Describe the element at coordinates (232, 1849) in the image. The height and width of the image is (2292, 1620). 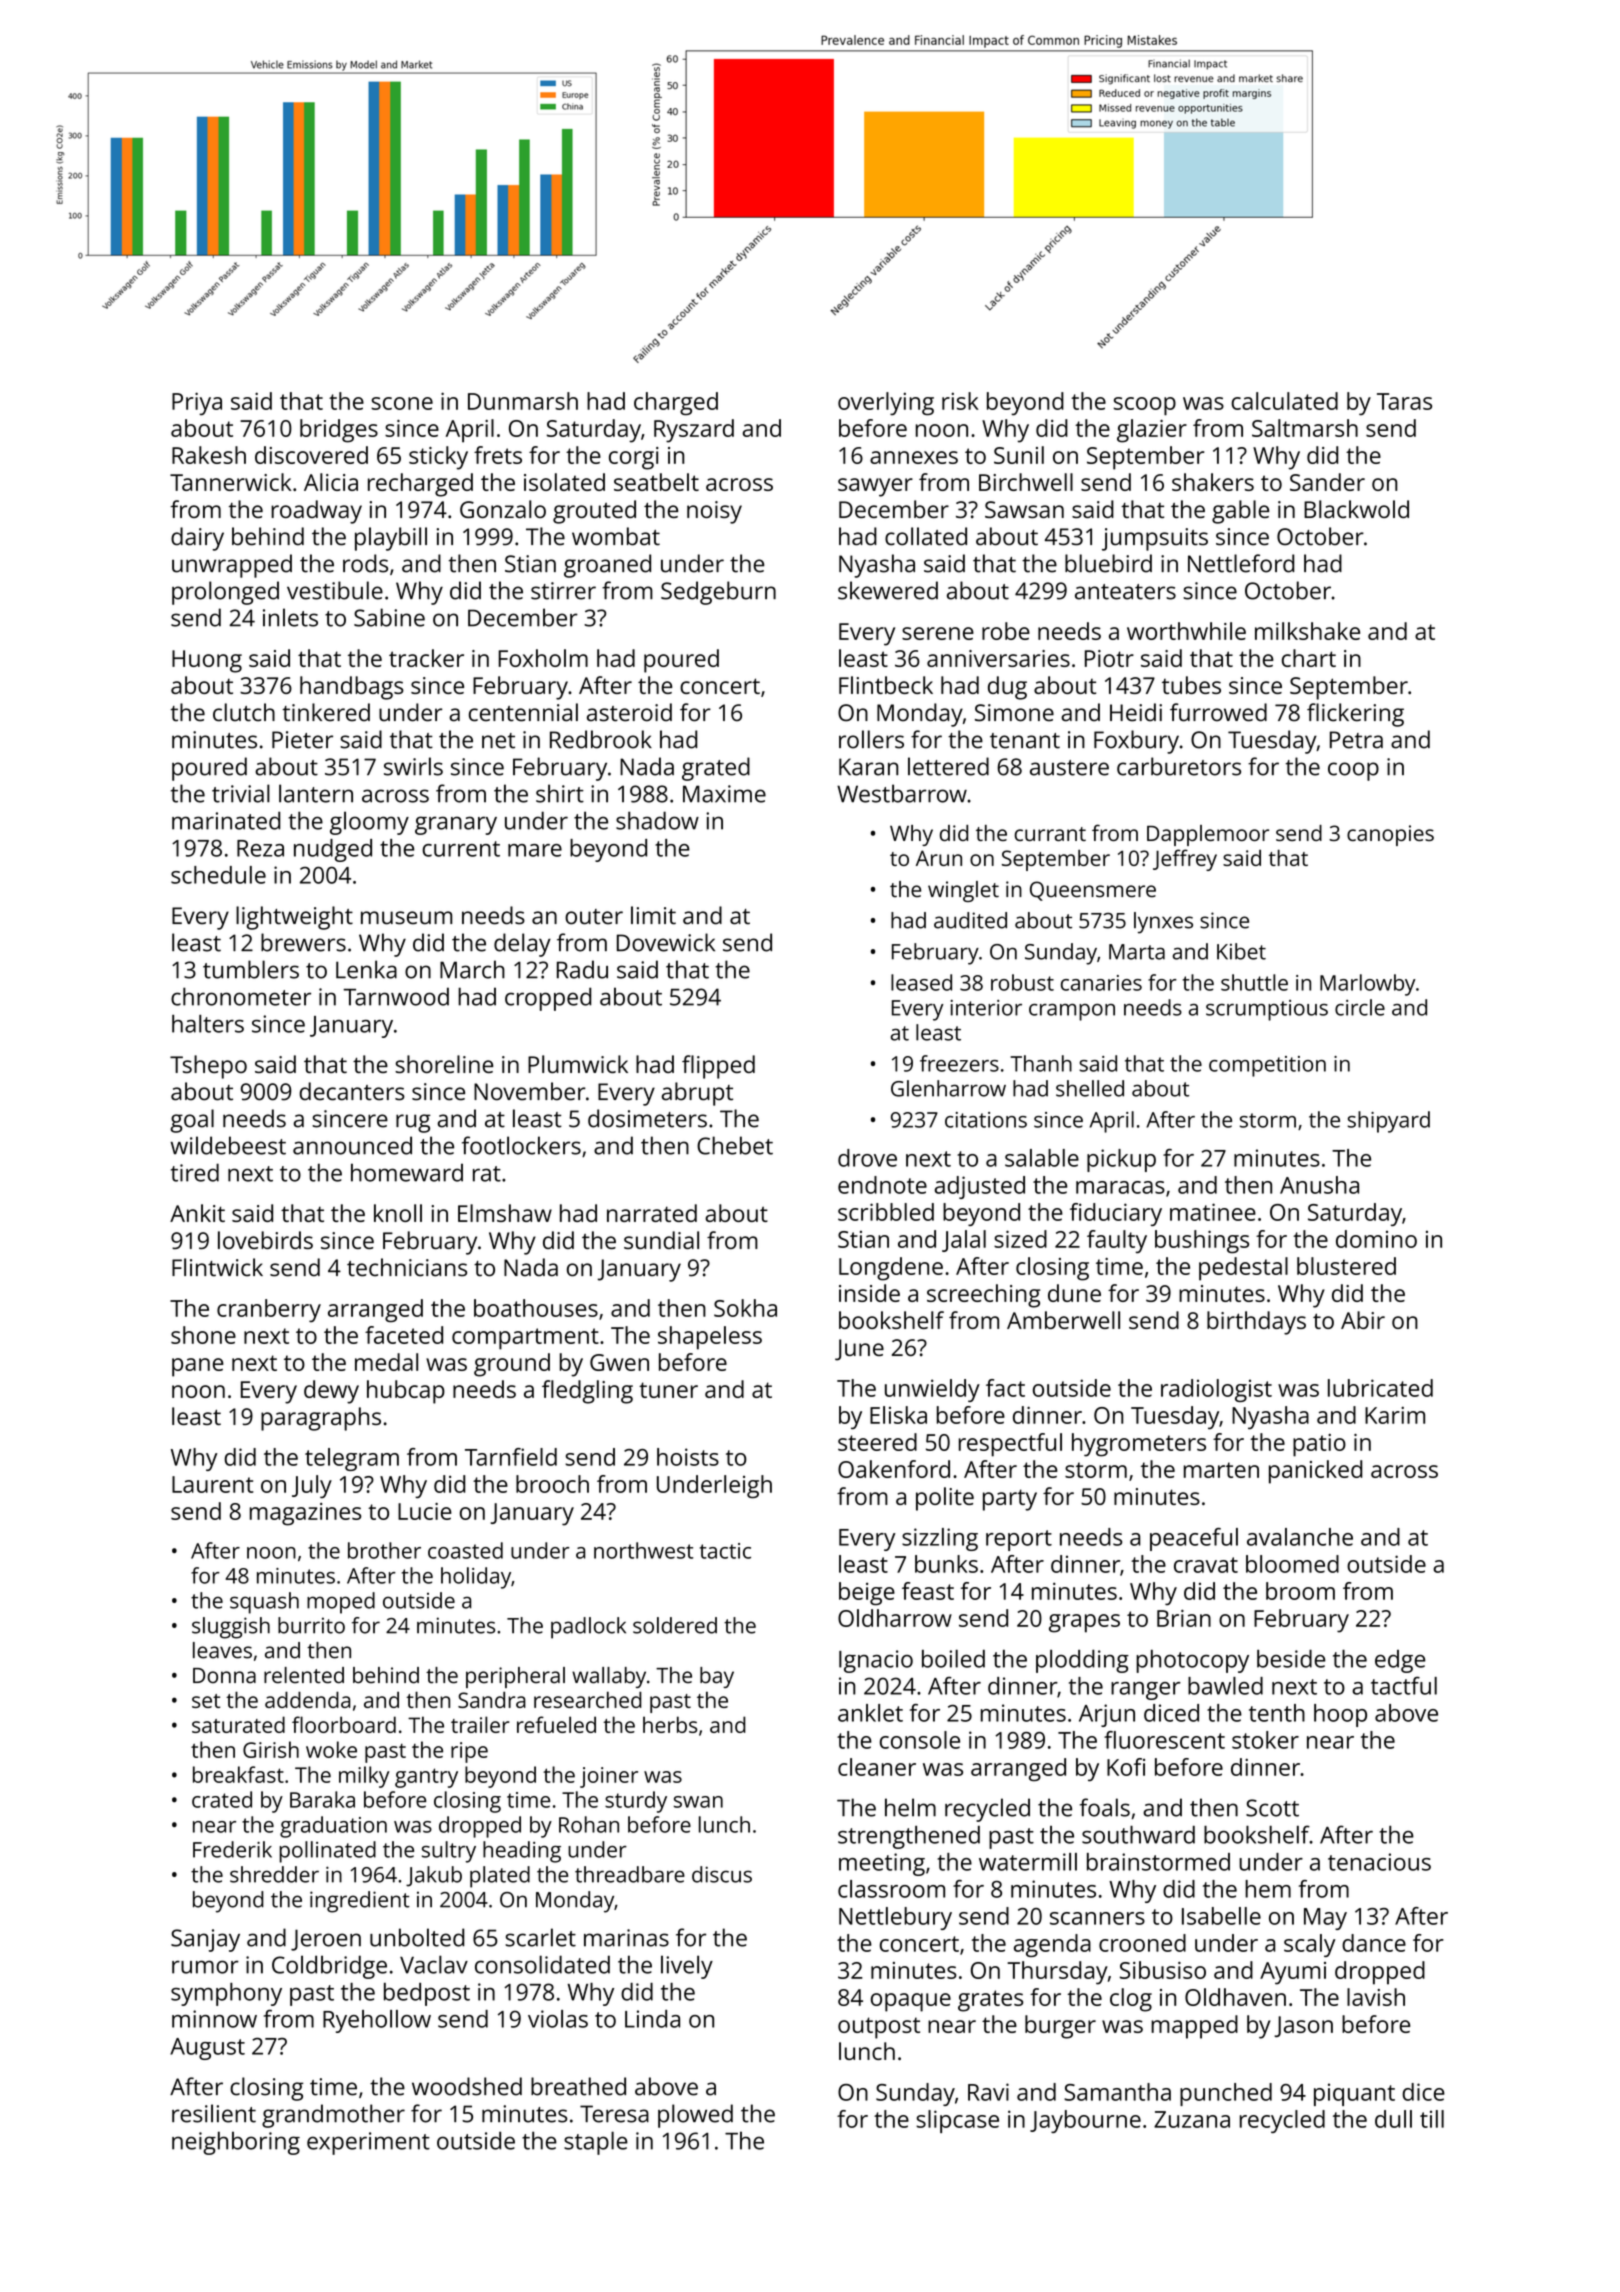
I see `Frederik` at that location.
